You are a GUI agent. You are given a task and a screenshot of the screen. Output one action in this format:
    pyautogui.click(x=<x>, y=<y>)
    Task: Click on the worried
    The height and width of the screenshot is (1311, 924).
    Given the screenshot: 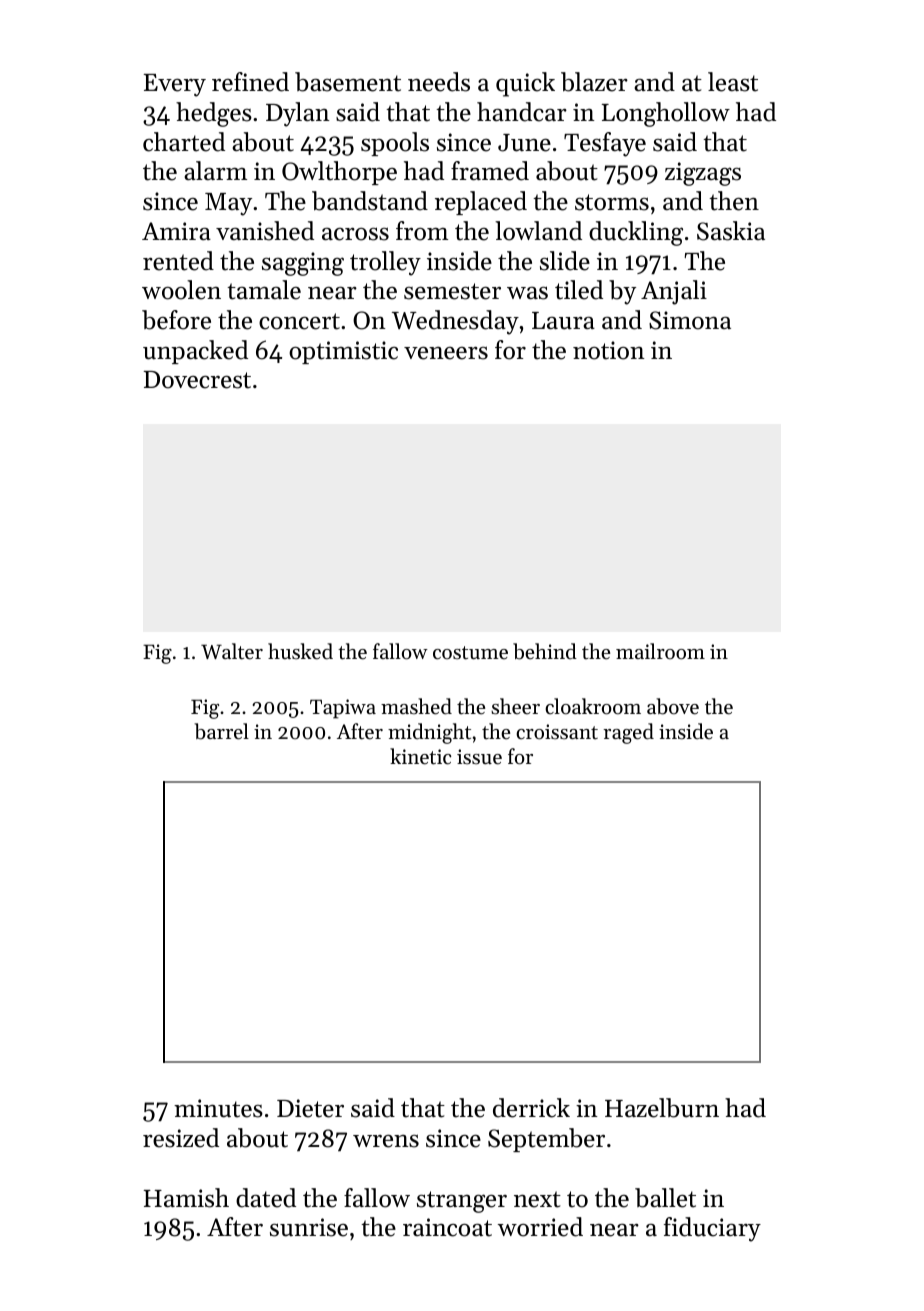 What is the action you would take?
    pyautogui.click(x=540, y=1227)
